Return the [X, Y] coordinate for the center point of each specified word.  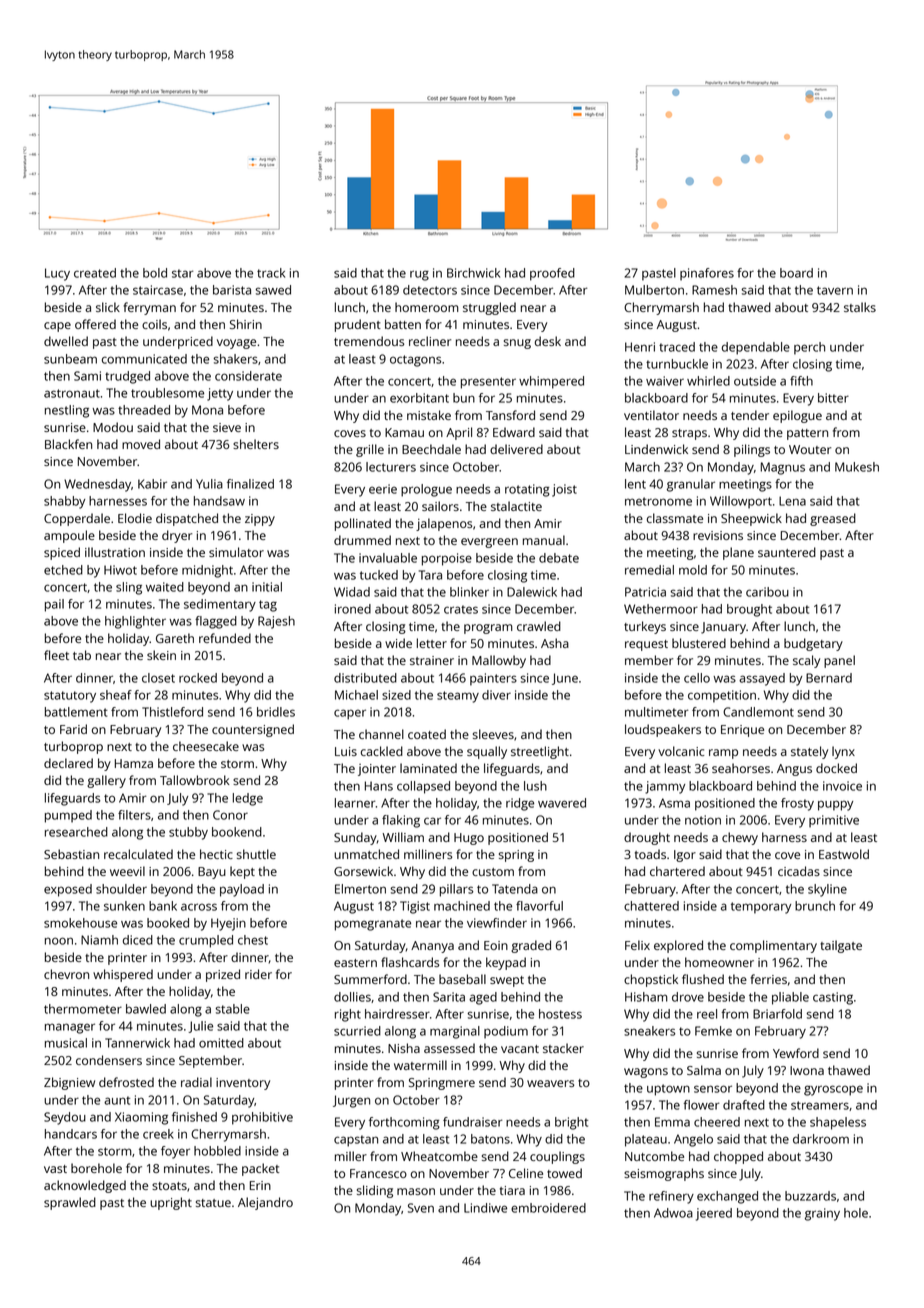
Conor [230, 815]
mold [693, 570]
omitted [221, 1043]
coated [427, 734]
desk [548, 341]
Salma [704, 1070]
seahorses [741, 768]
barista [232, 290]
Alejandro [265, 1203]
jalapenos [444, 524]
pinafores [707, 274]
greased [833, 519]
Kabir [152, 484]
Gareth [175, 638]
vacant [520, 1049]
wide [398, 643]
